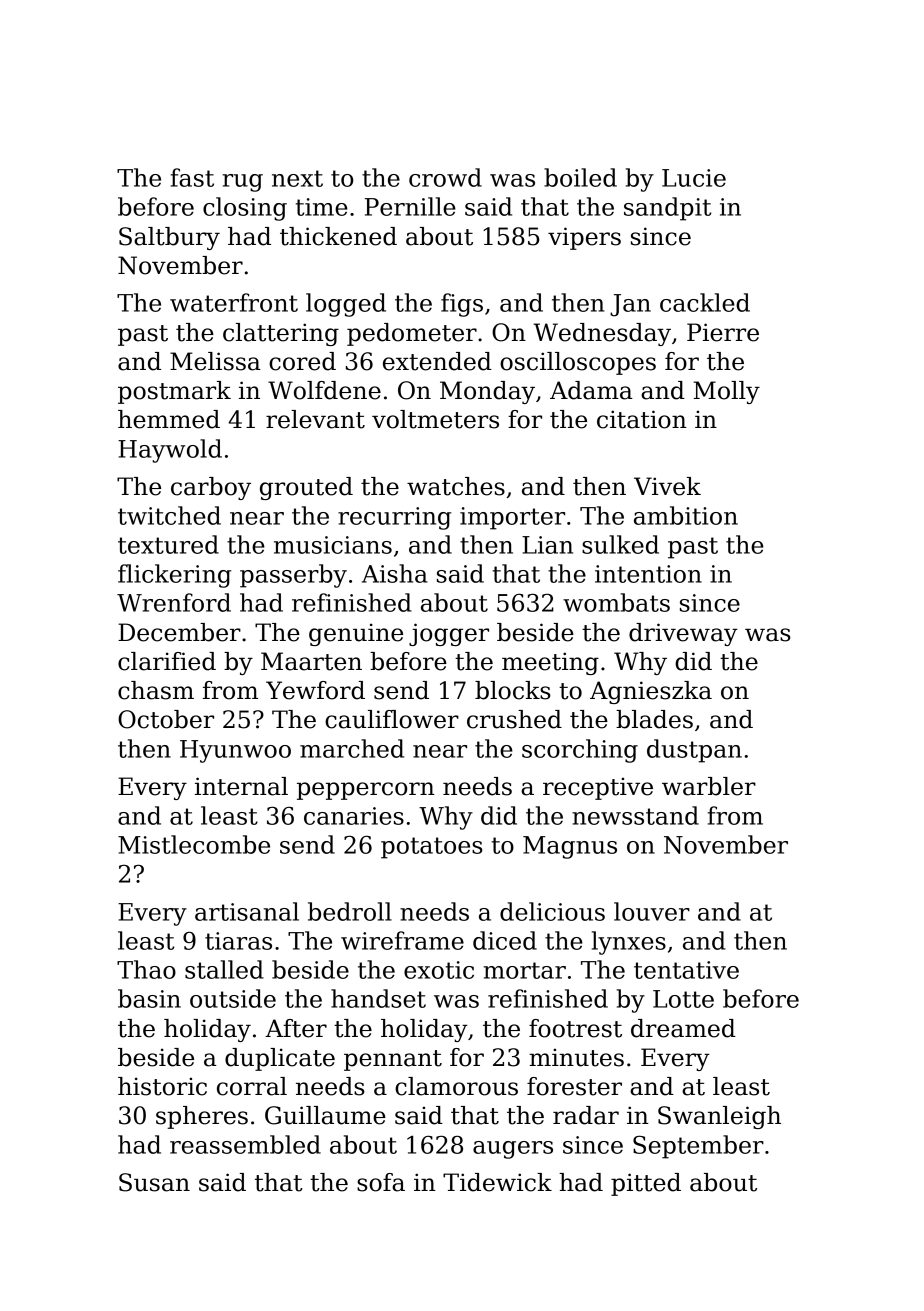  Describe the element at coordinates (325, 1115) in the screenshot. I see `Guillaume` at that location.
